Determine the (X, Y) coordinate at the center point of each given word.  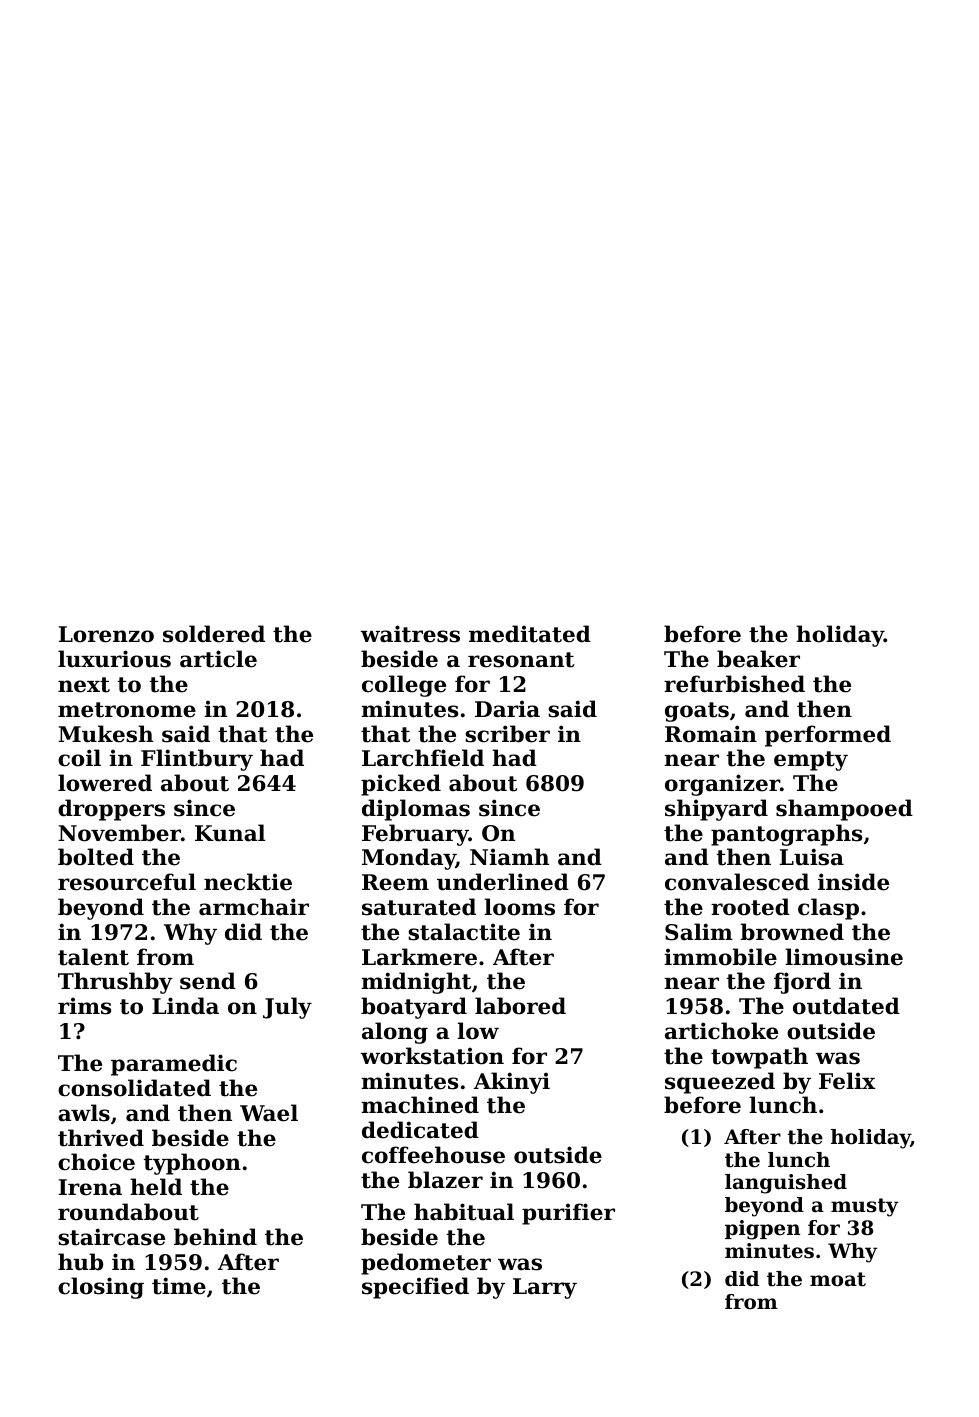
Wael (269, 1113)
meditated (530, 634)
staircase (111, 1237)
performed (828, 736)
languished (786, 1184)
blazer (445, 1180)
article (218, 659)
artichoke (721, 1031)
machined (420, 1105)
